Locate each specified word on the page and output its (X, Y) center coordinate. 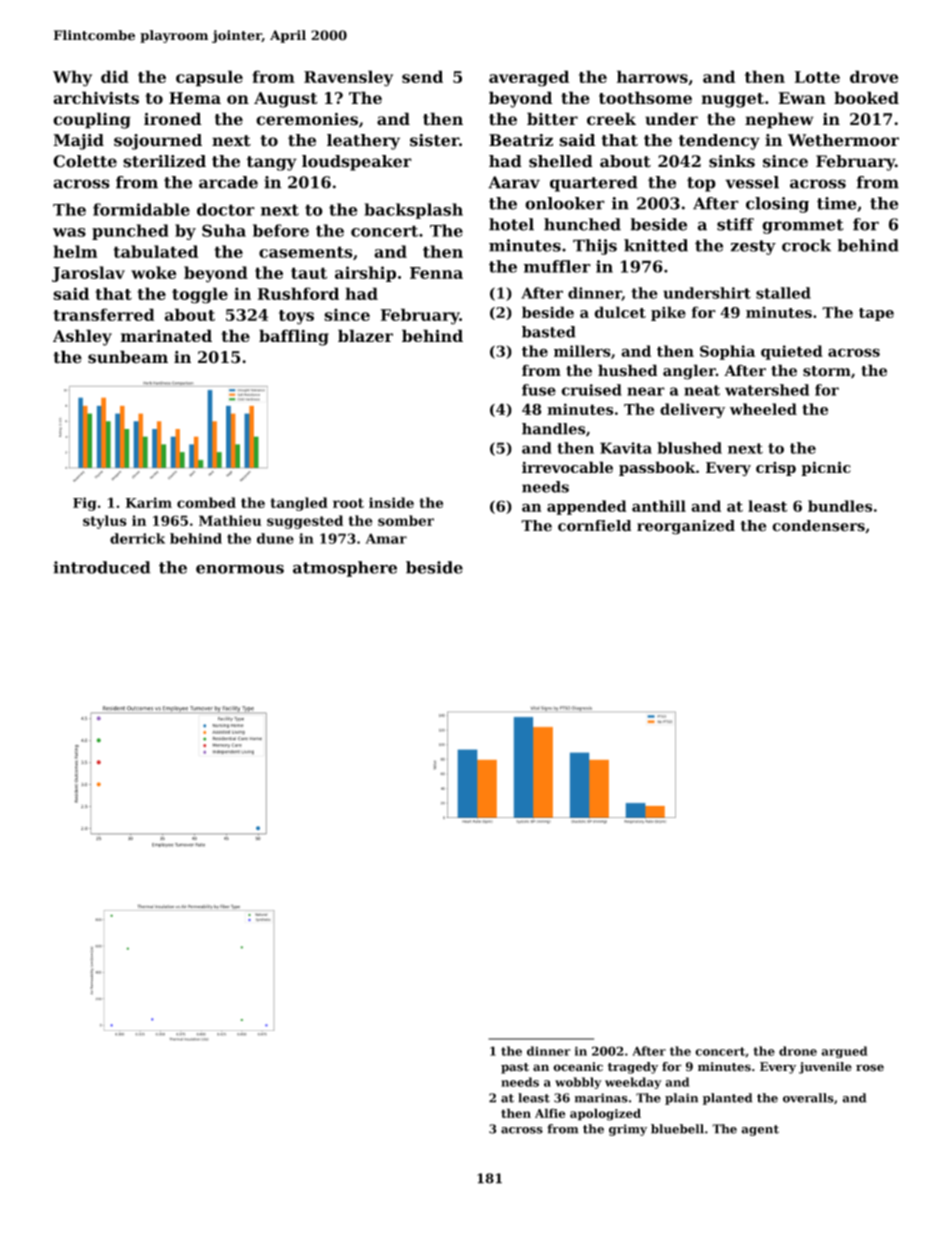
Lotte (817, 77)
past (515, 1068)
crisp (776, 469)
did (115, 76)
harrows (652, 76)
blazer (365, 335)
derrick (137, 538)
